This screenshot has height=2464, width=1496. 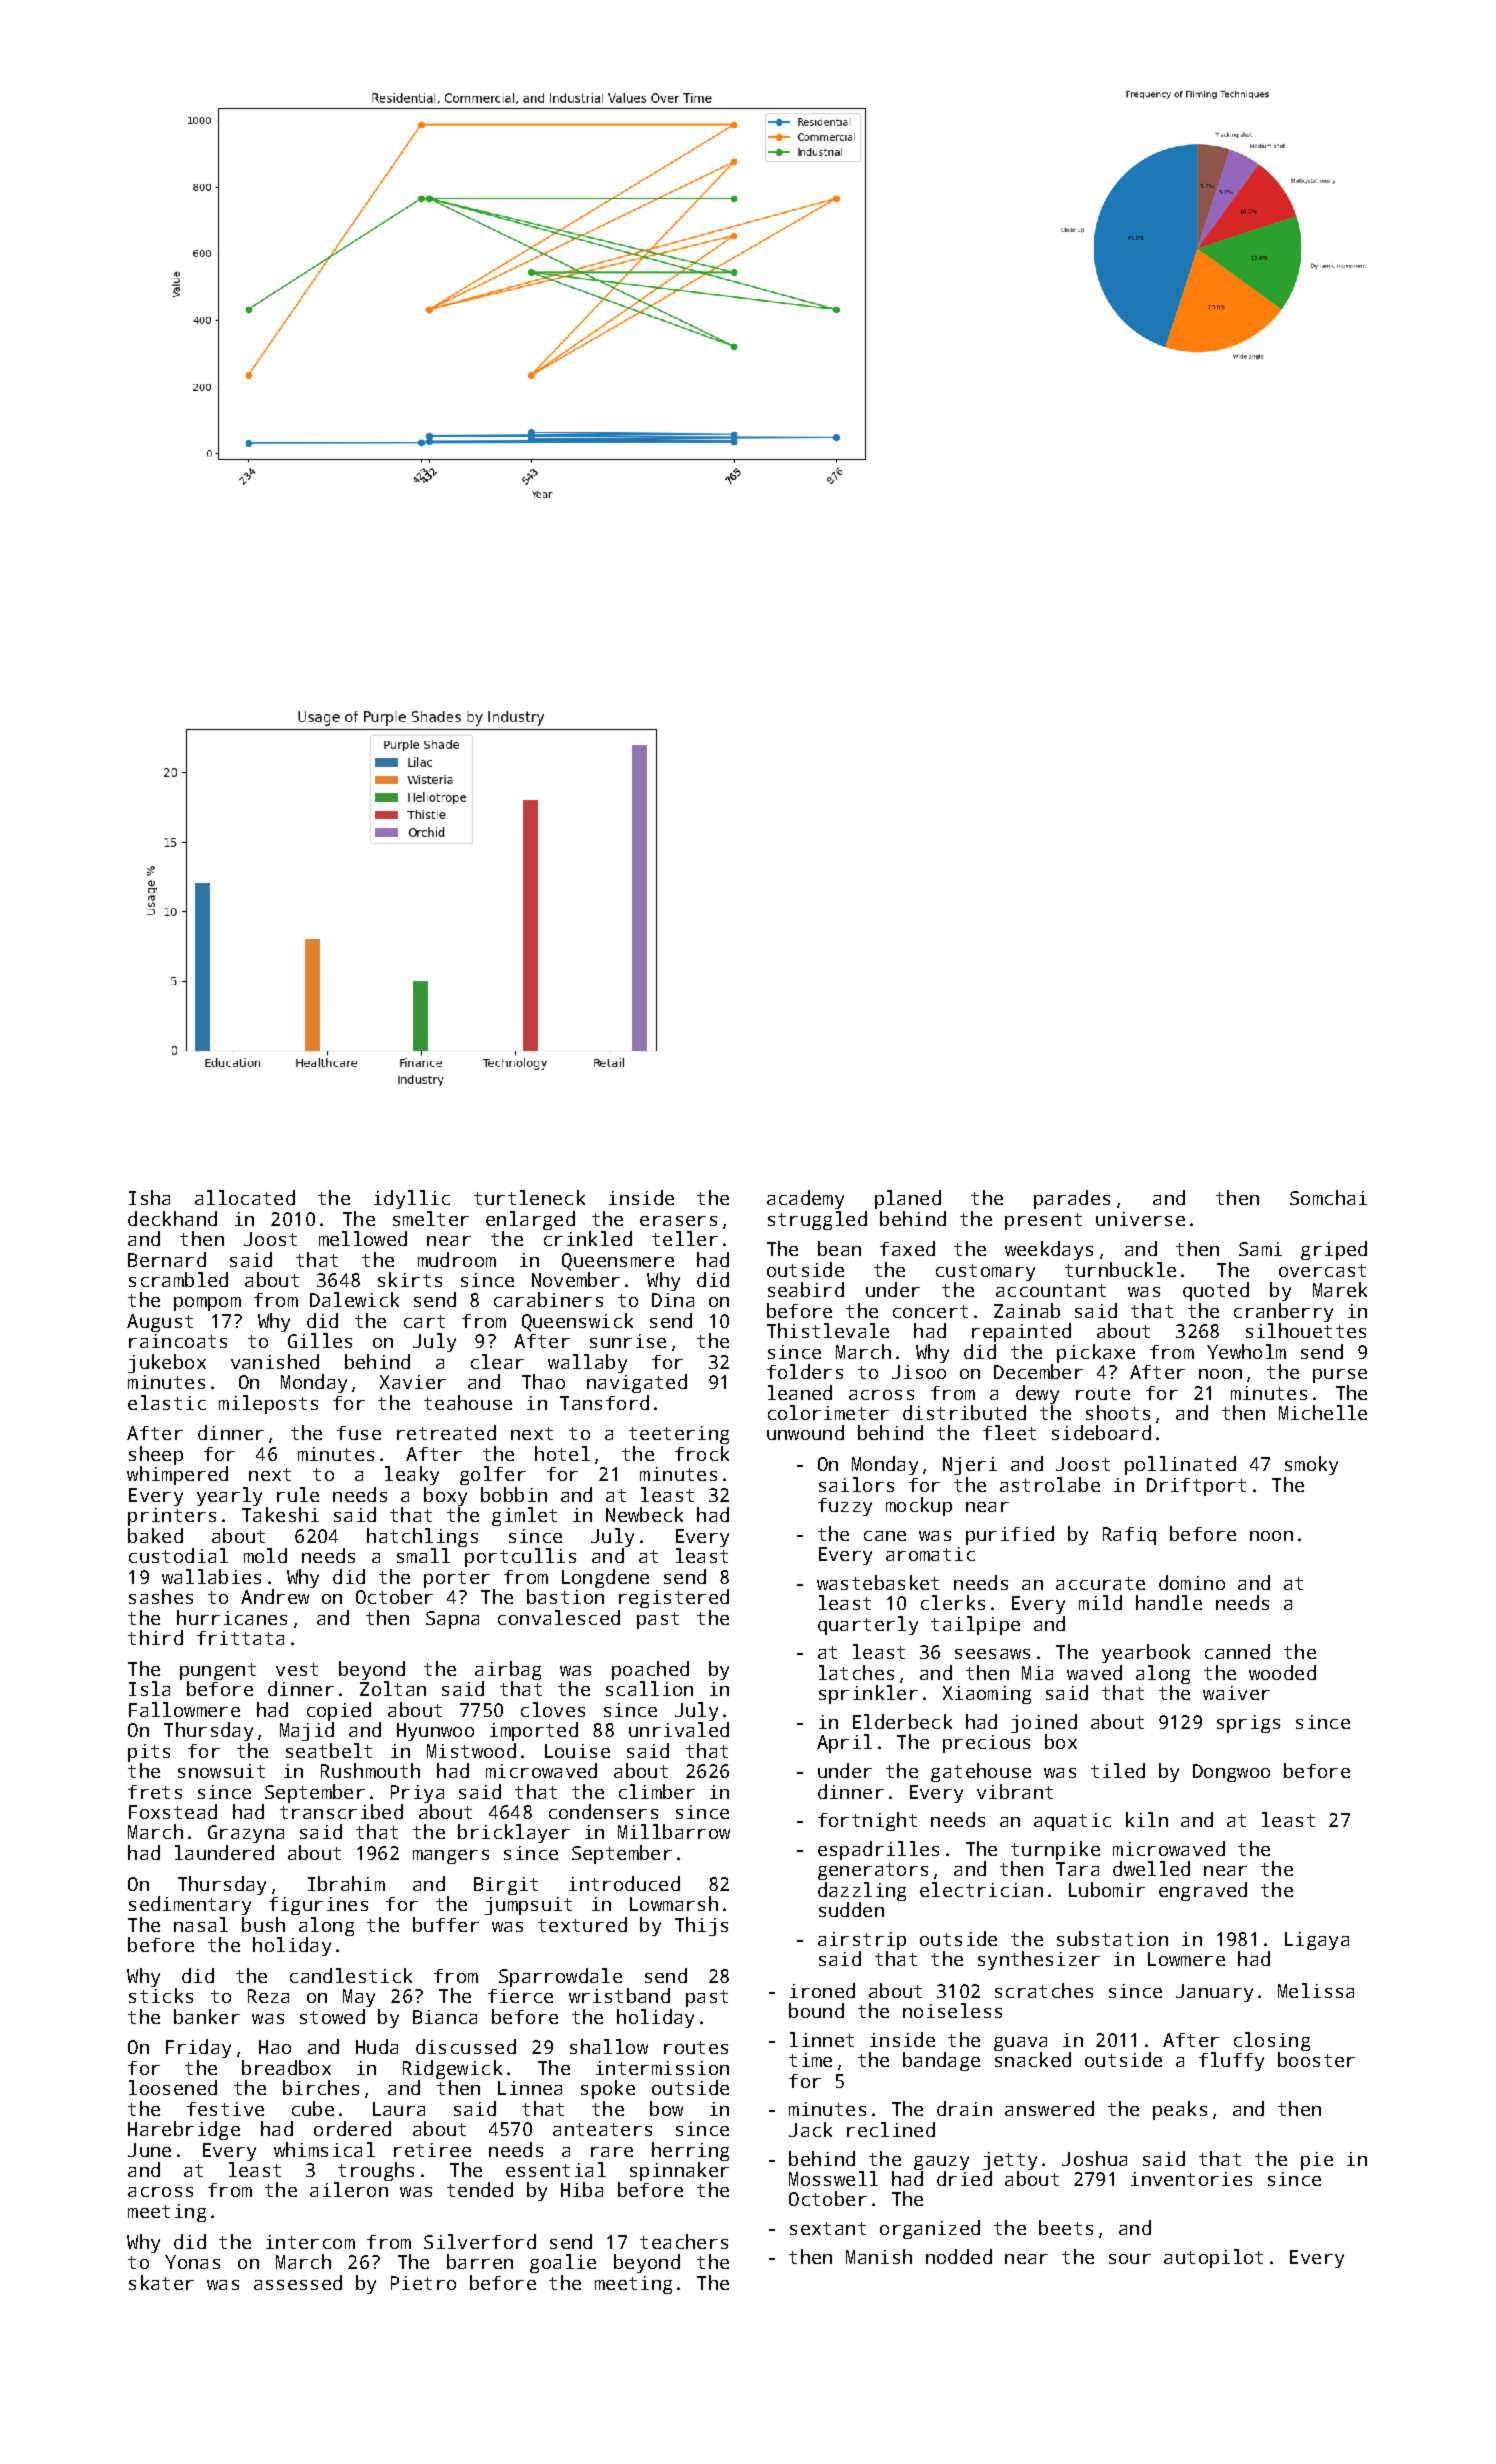 What do you see at coordinates (363, 1238) in the screenshot?
I see `mellowed` at bounding box center [363, 1238].
